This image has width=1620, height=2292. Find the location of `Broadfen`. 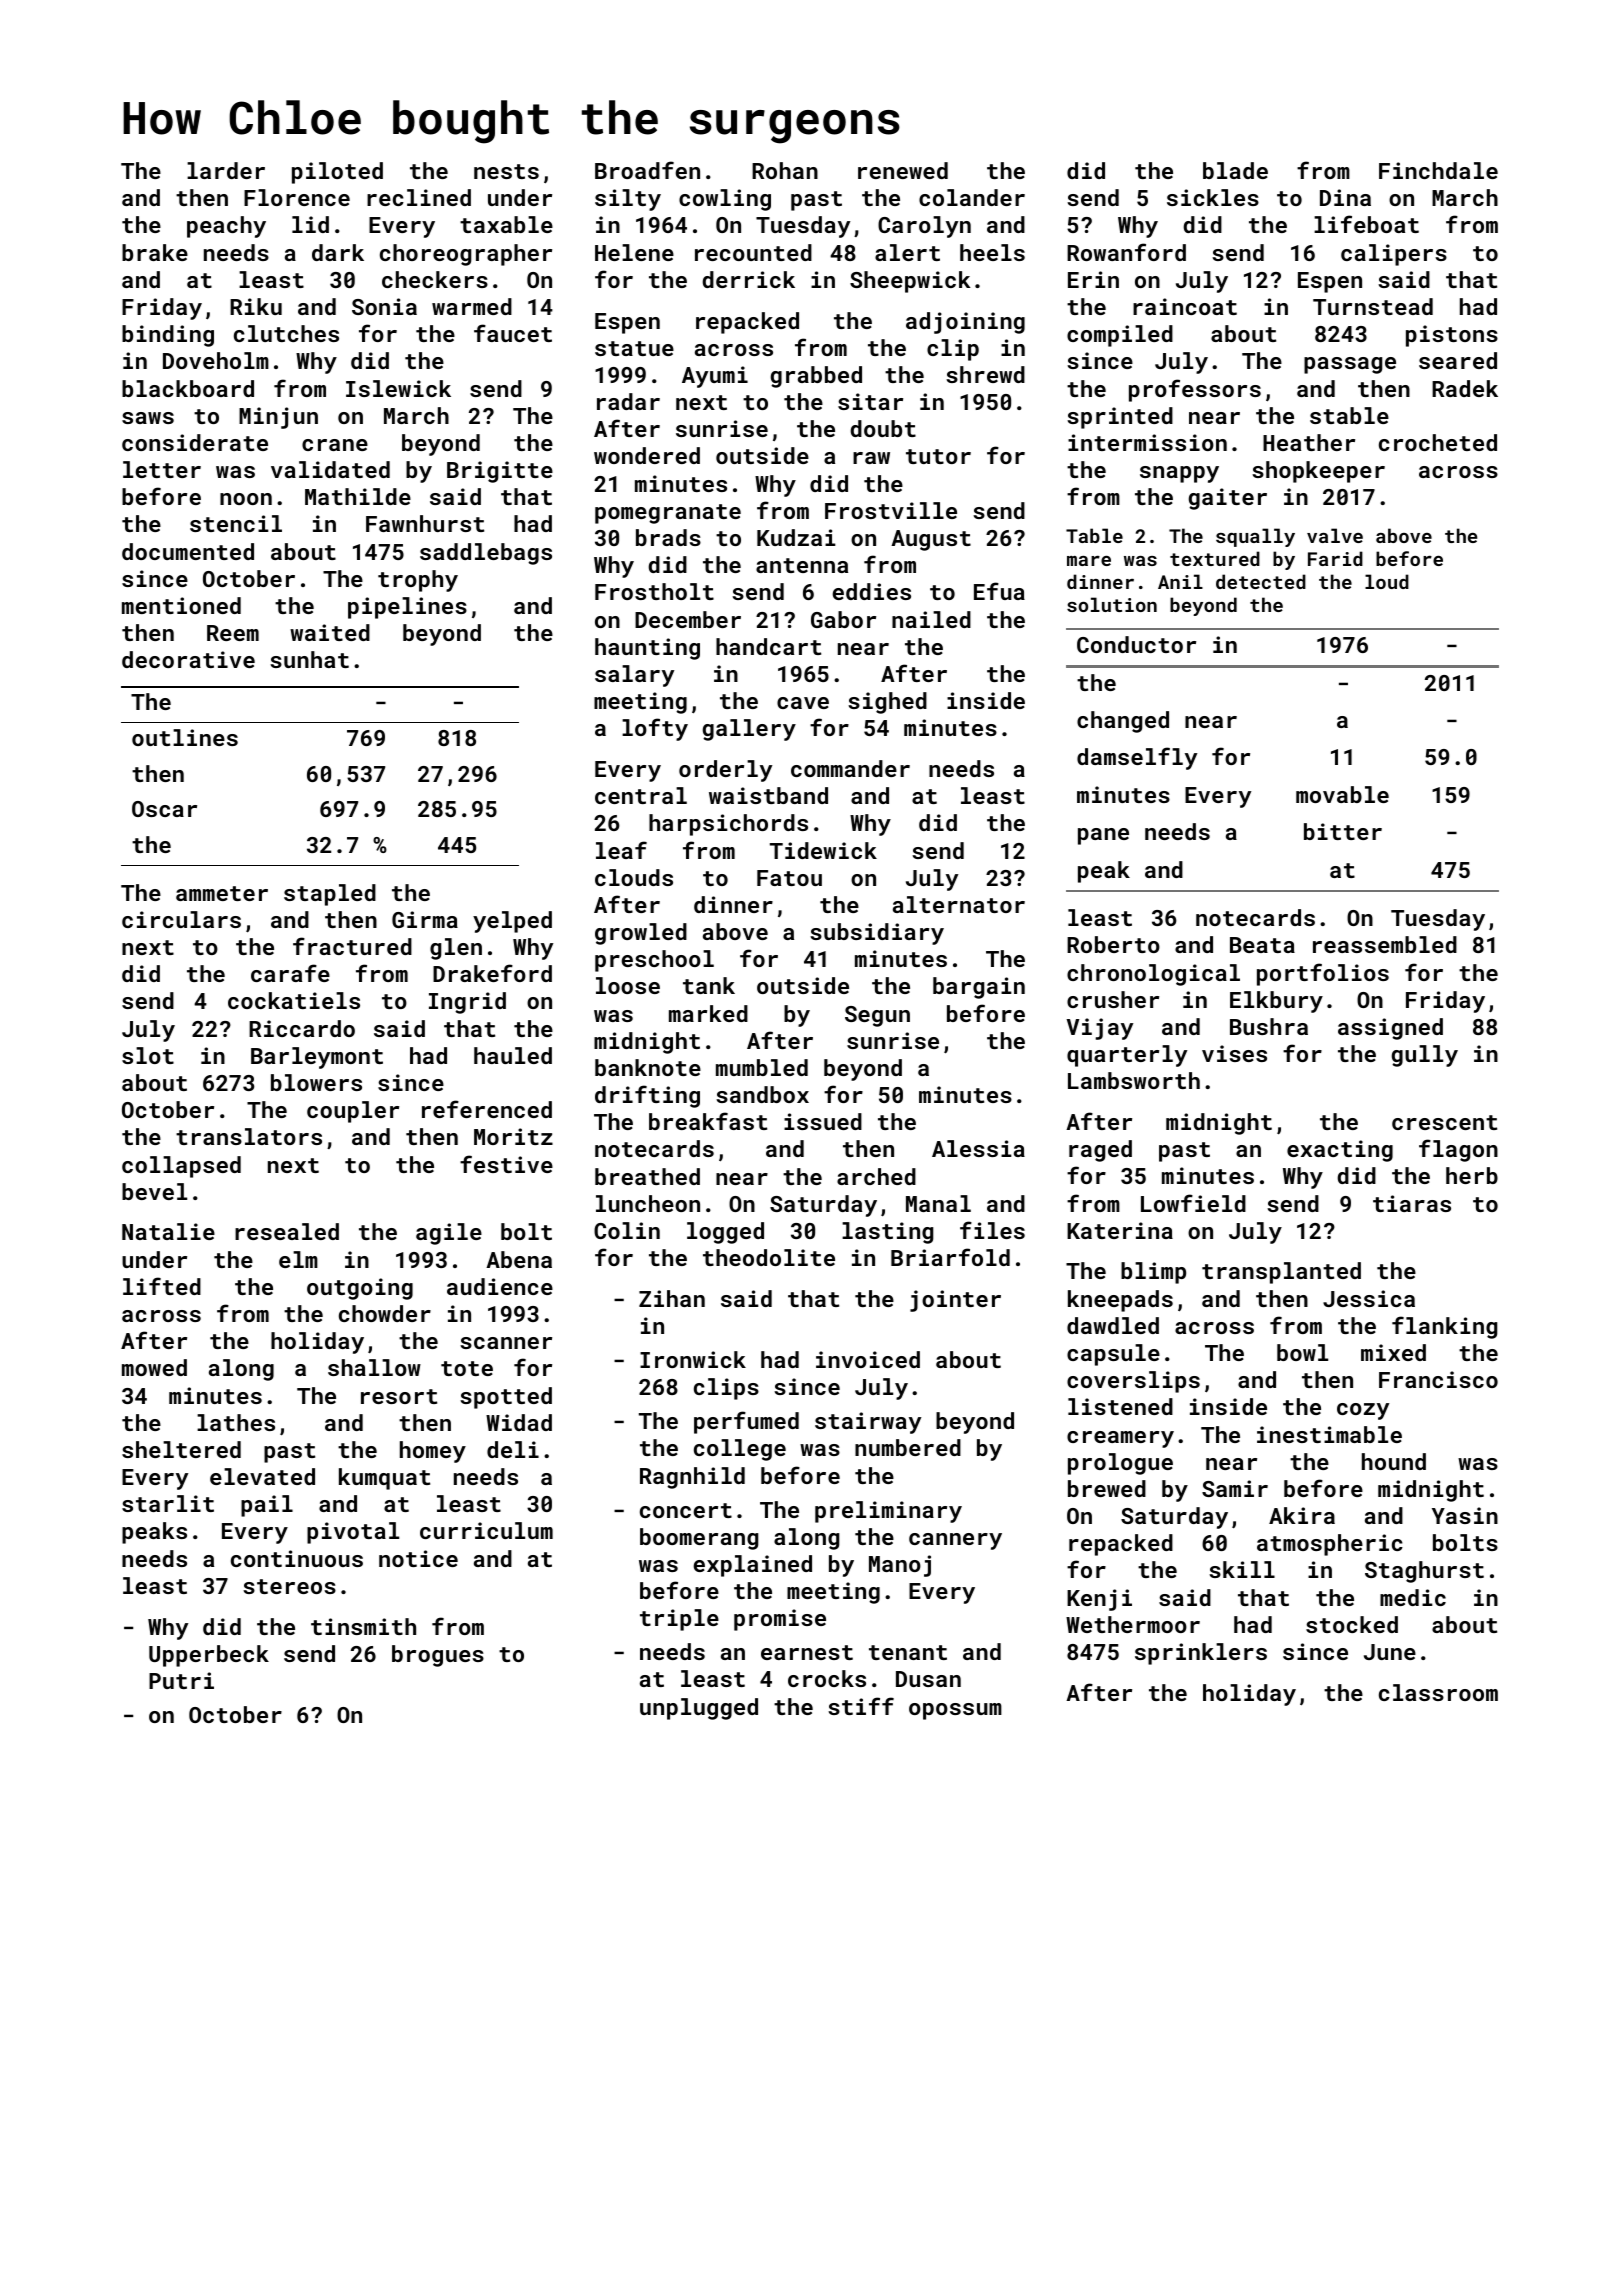

Broadfen is located at coordinates (647, 170).
